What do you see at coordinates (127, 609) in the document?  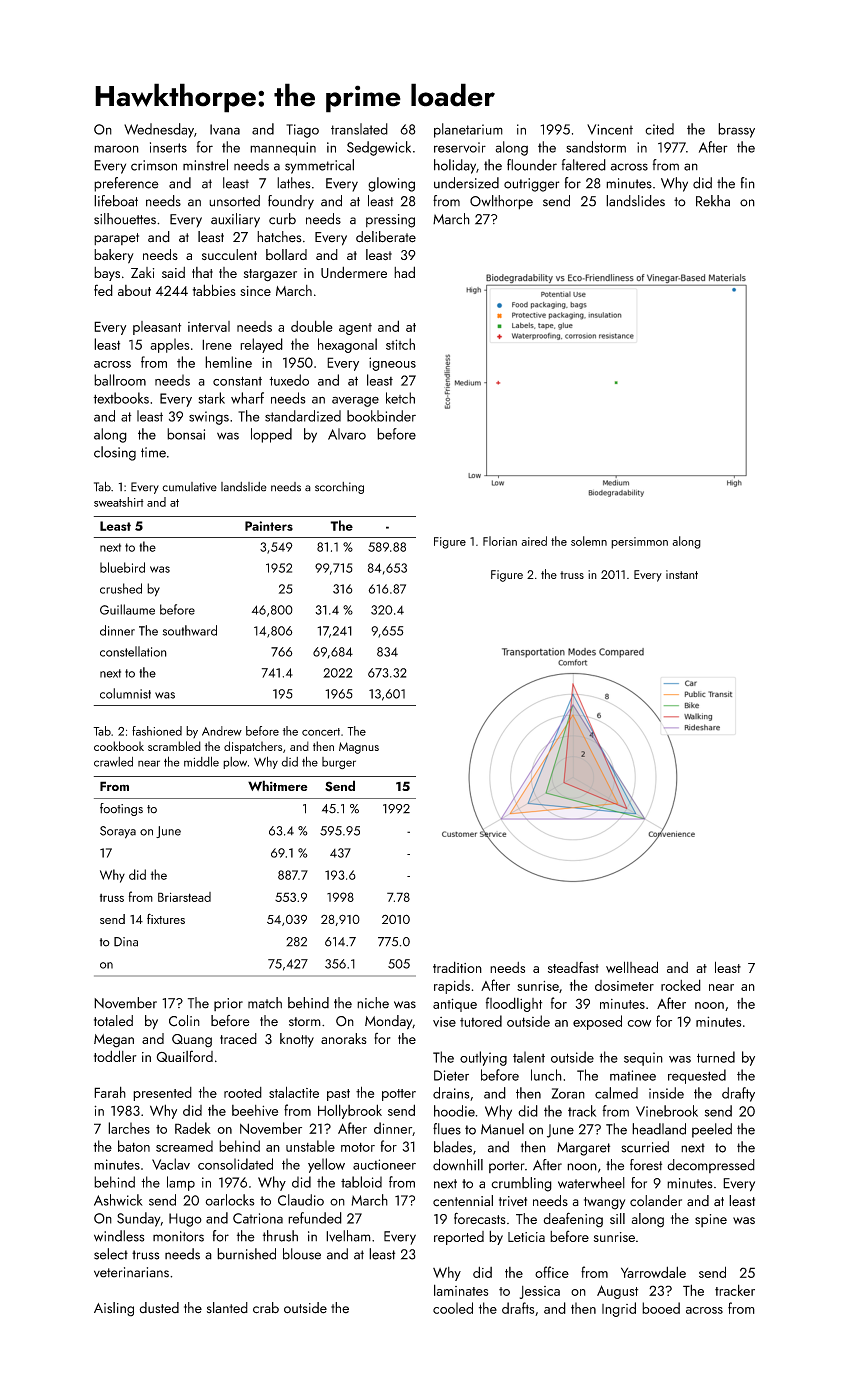 I see `Guillaume` at bounding box center [127, 609].
